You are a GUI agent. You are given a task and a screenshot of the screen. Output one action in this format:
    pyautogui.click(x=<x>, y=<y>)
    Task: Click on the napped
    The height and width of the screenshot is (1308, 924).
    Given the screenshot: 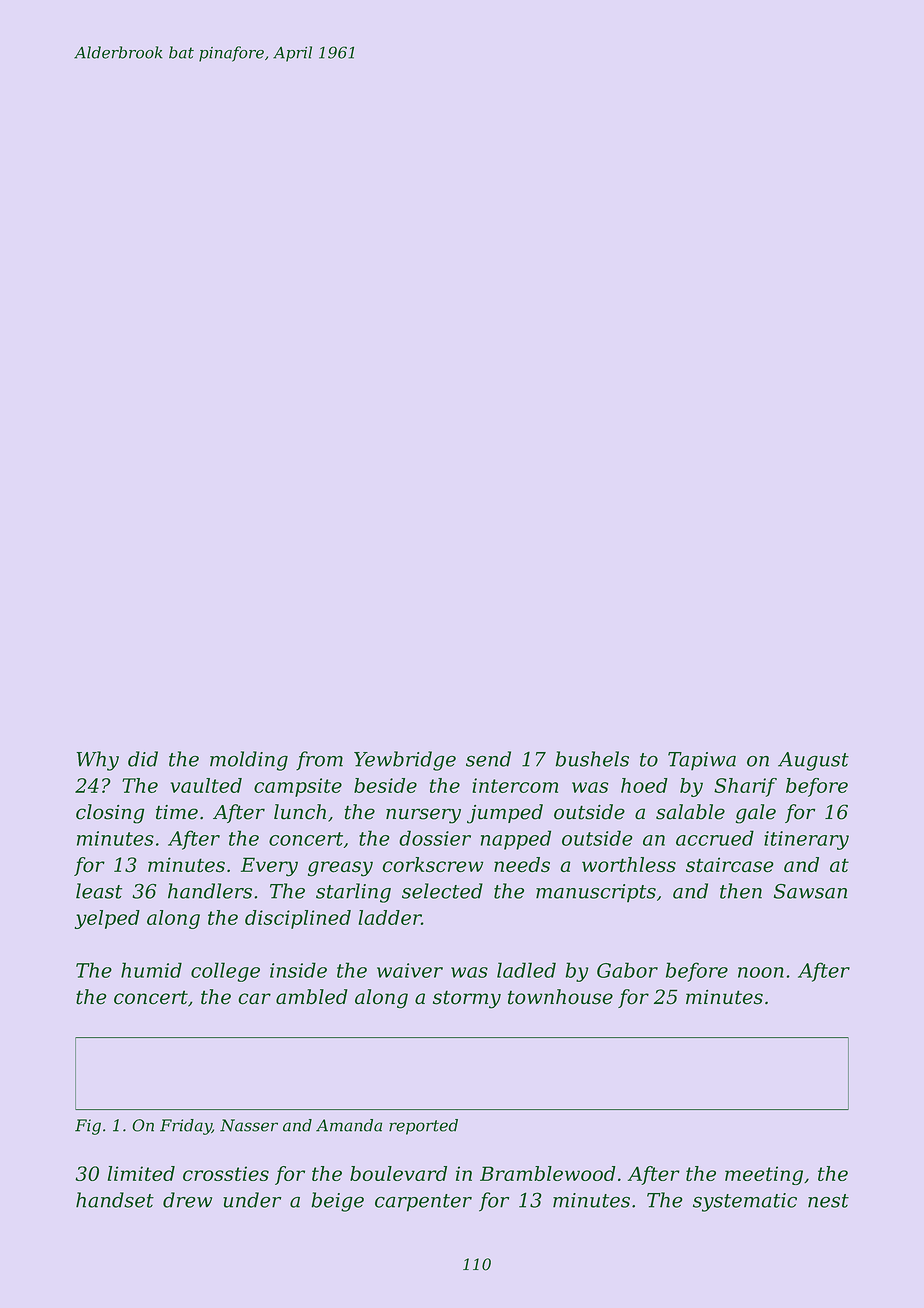 What is the action you would take?
    pyautogui.click(x=516, y=840)
